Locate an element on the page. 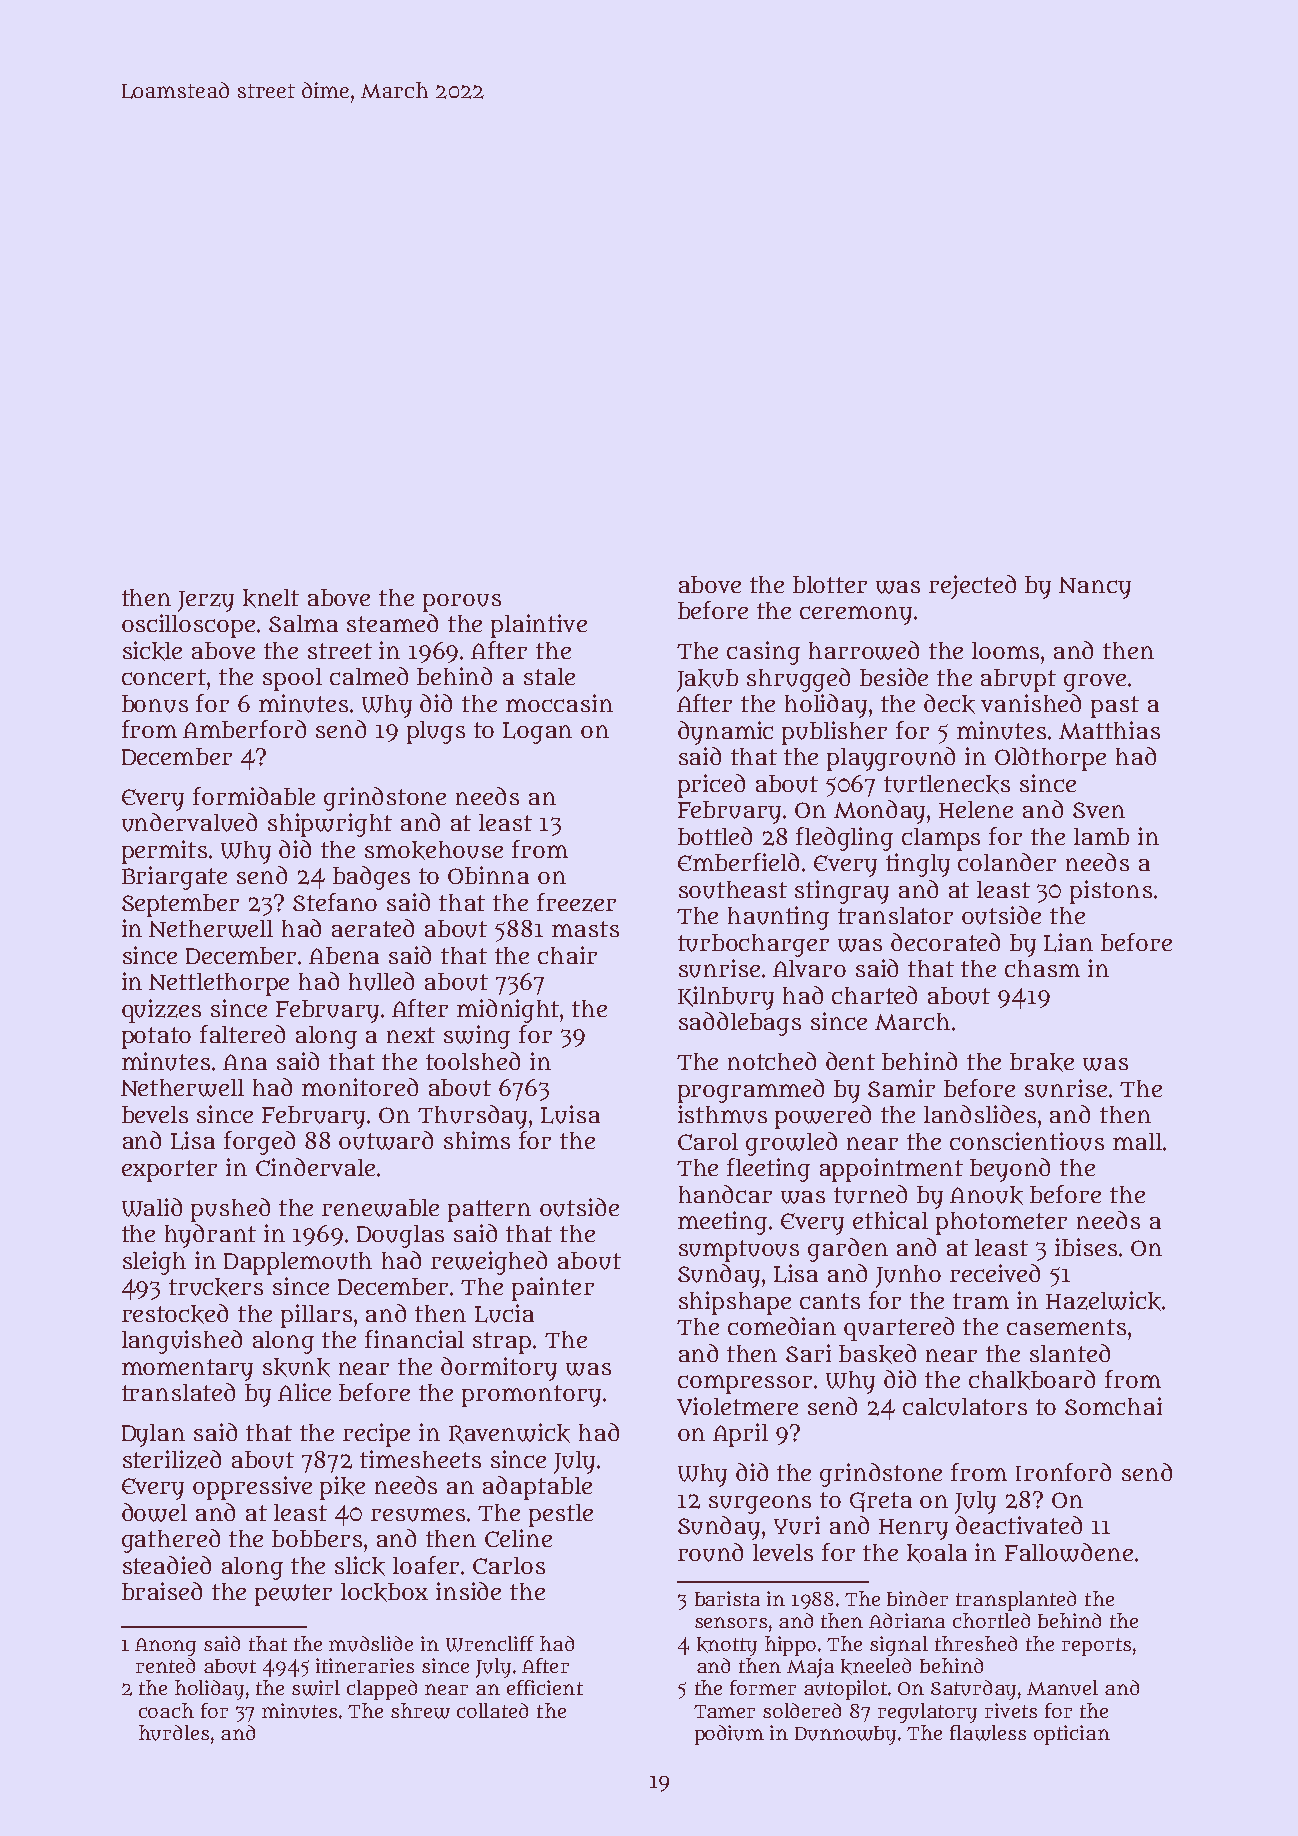 The height and width of the page is (1836, 1298). turtlenecks is located at coordinates (947, 784).
